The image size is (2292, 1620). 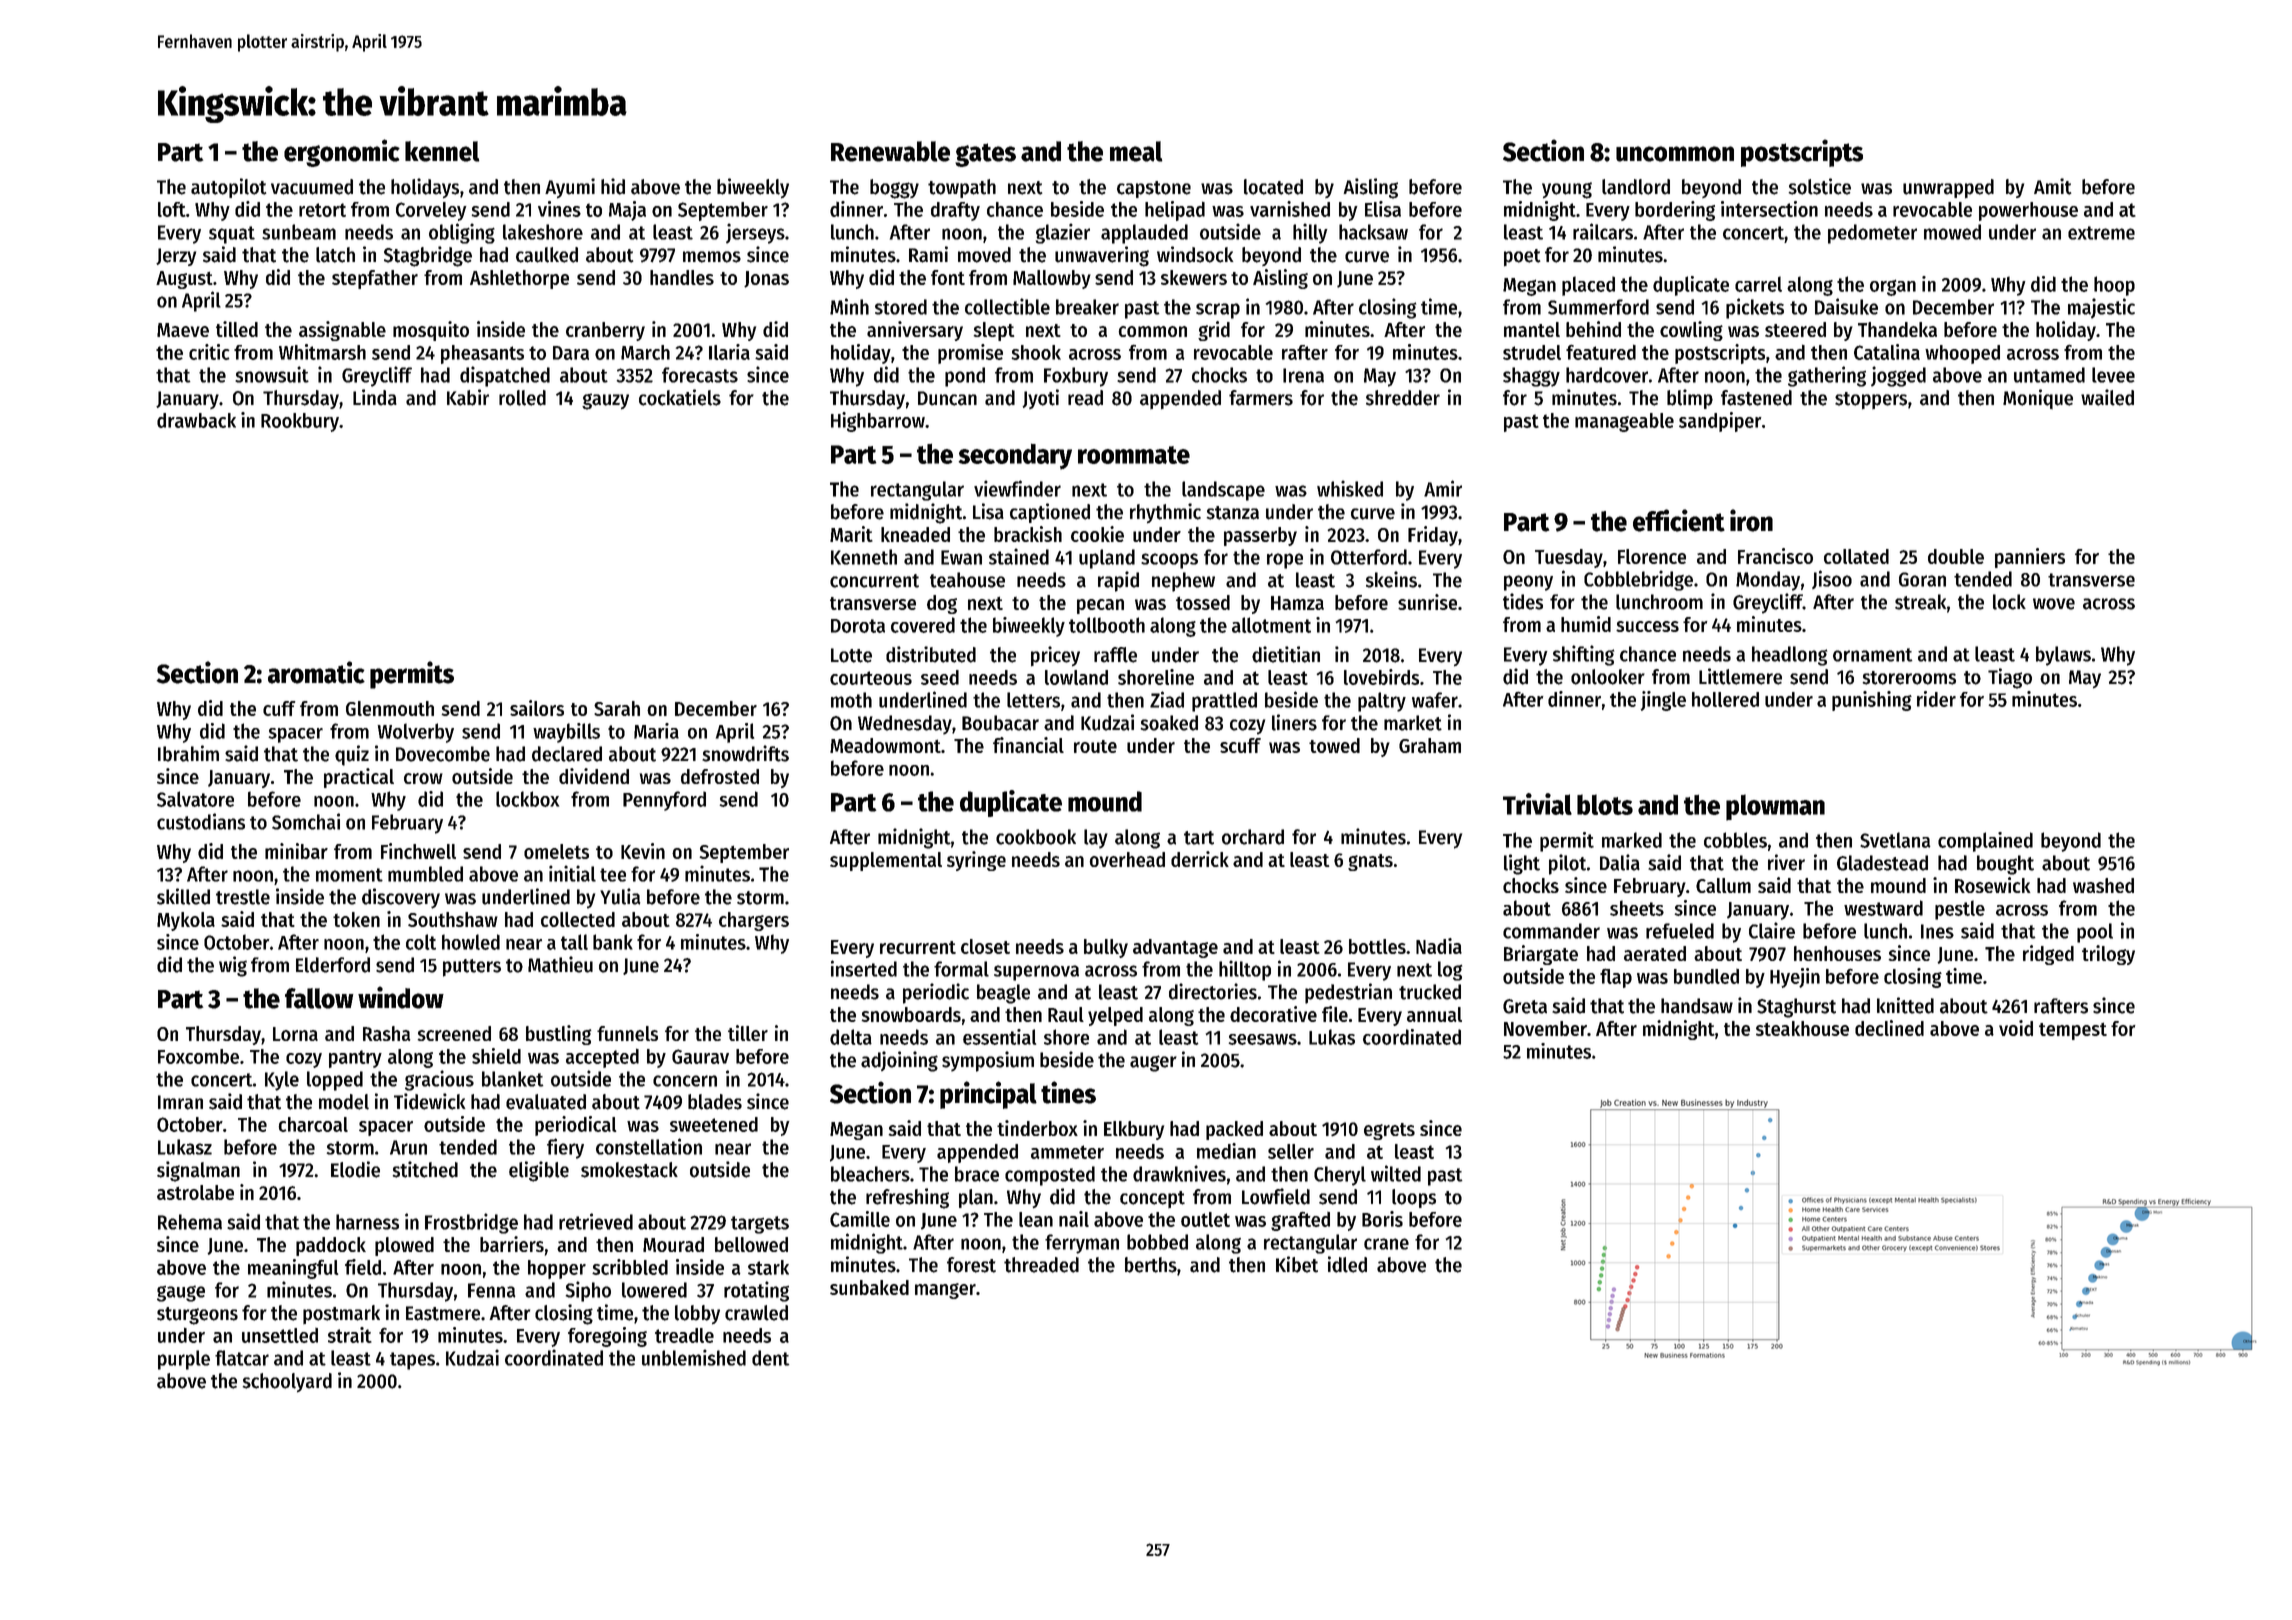 What do you see at coordinates (1347, 1264) in the image?
I see `idled` at bounding box center [1347, 1264].
